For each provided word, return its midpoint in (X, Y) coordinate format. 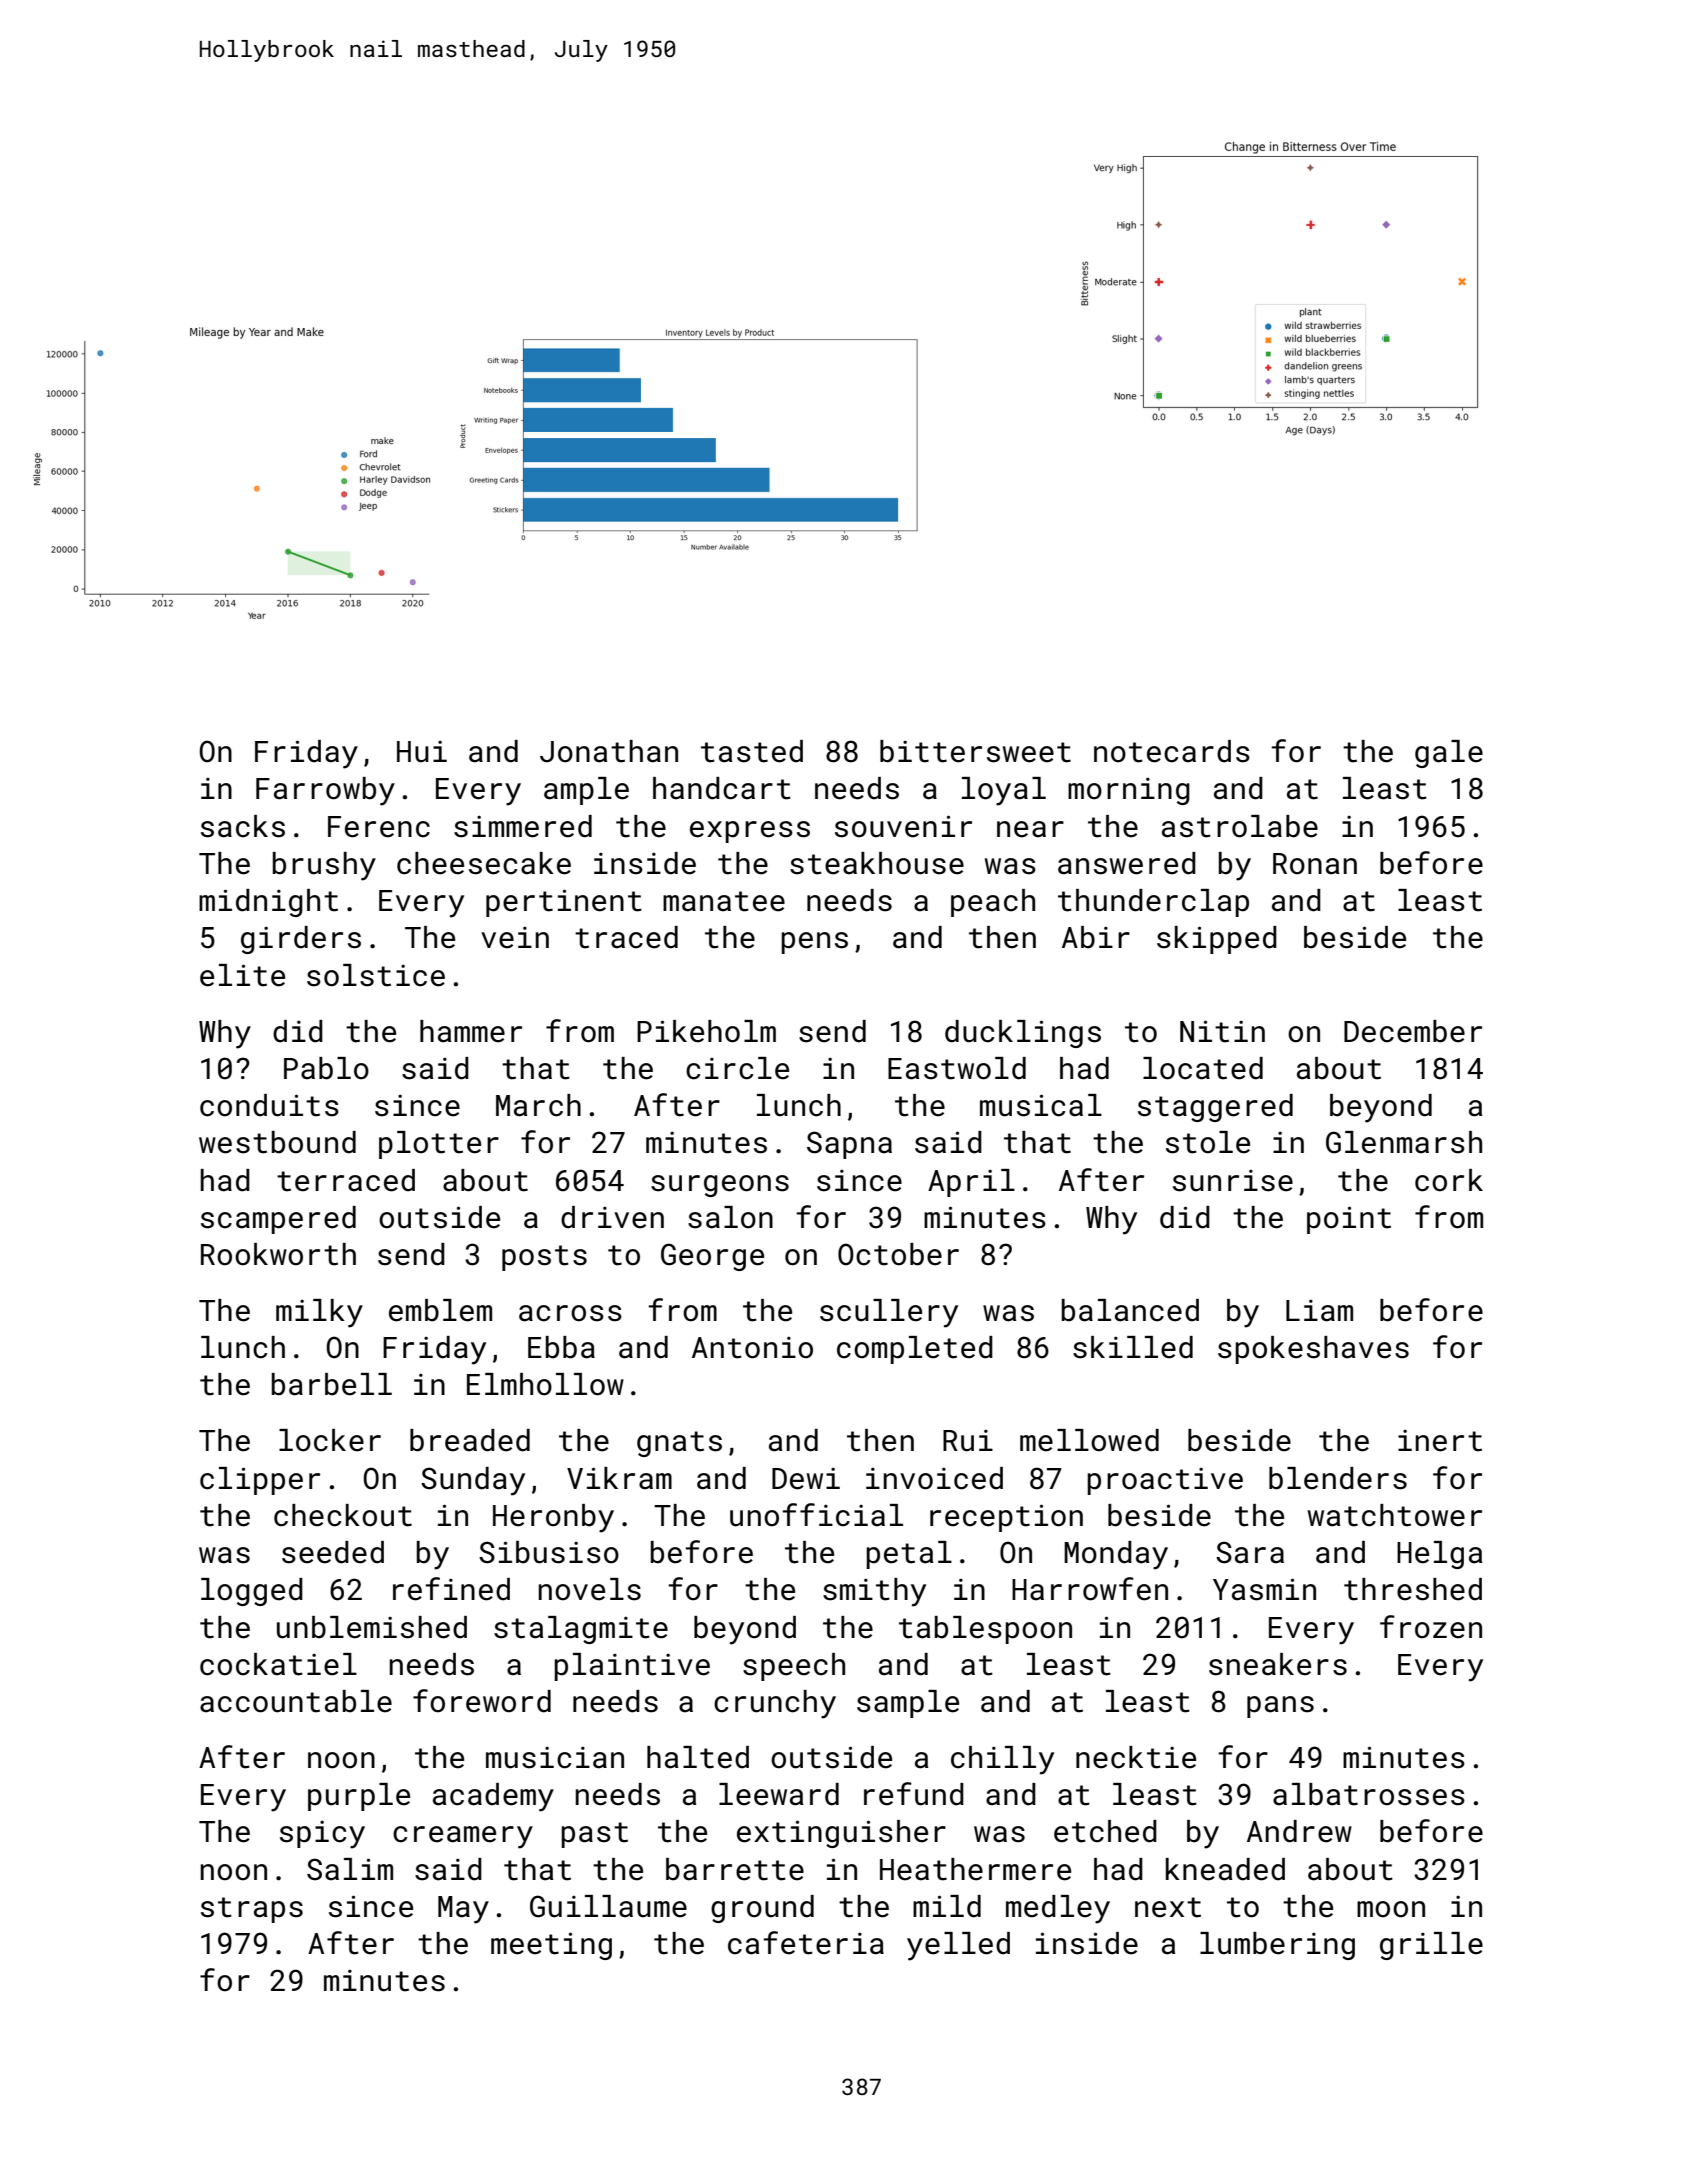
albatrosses (1369, 1794)
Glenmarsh (1404, 1142)
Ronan (1315, 864)
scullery (889, 1313)
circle (737, 1068)
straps (252, 1910)
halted (698, 1757)
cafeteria (806, 1943)
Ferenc (379, 827)
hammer (471, 1031)
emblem (440, 1310)
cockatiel (278, 1664)
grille (1431, 1946)
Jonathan (609, 751)
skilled (1133, 1347)
